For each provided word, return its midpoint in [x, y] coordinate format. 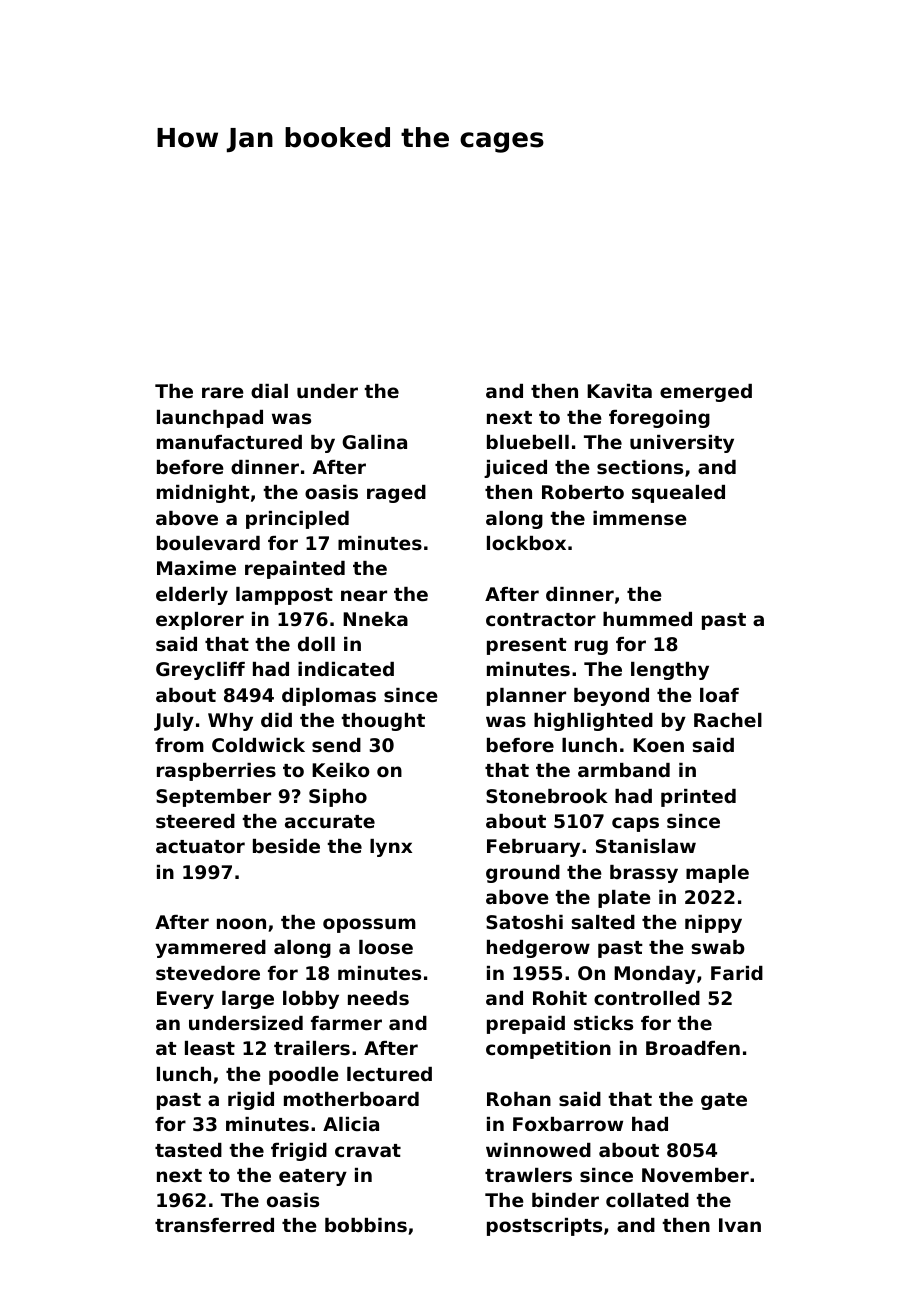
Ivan [740, 1225]
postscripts [544, 1227]
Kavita [619, 391]
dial [269, 391]
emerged [706, 393]
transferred [214, 1225]
